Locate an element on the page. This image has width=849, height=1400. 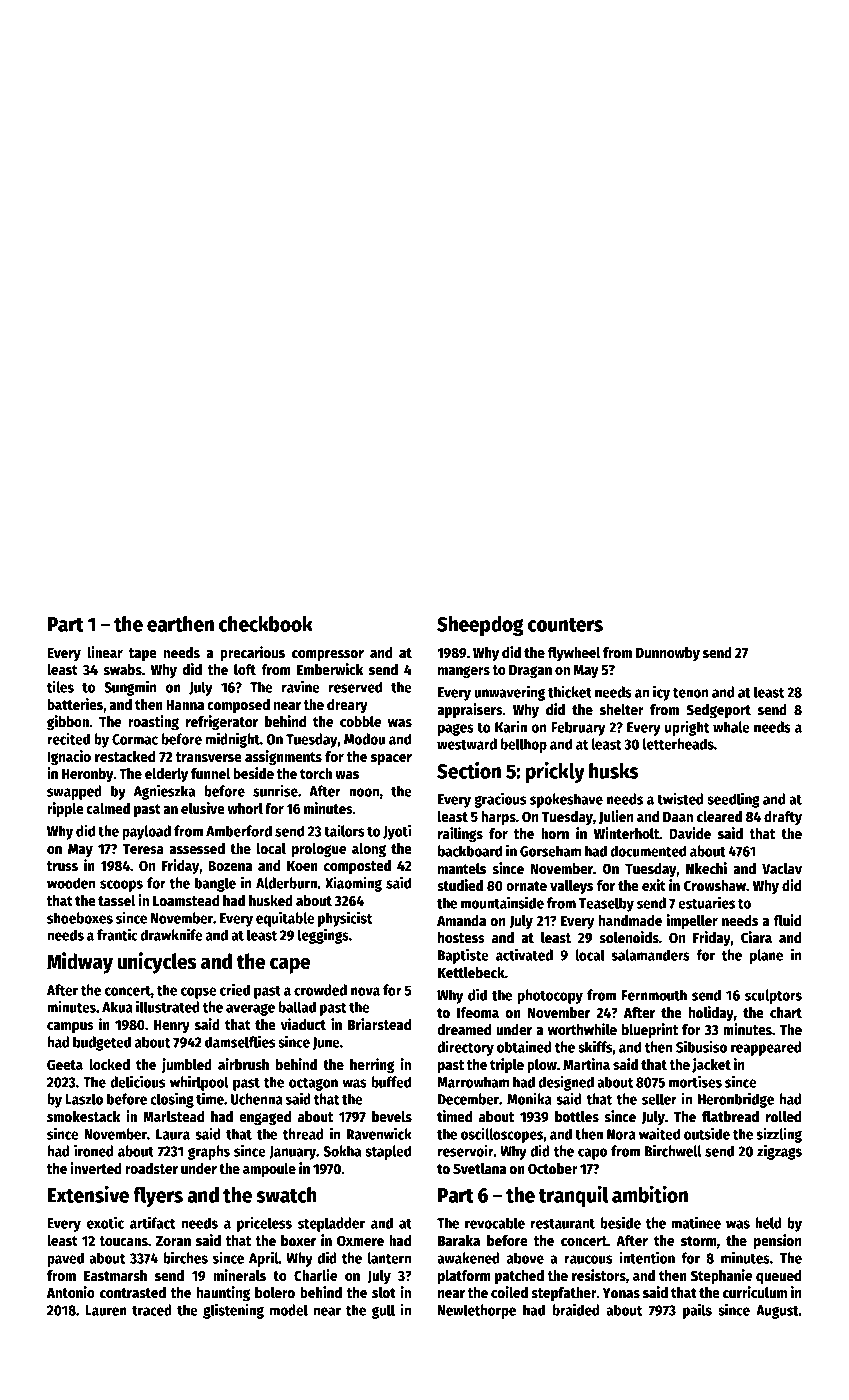
Extensive is located at coordinates (88, 1194).
